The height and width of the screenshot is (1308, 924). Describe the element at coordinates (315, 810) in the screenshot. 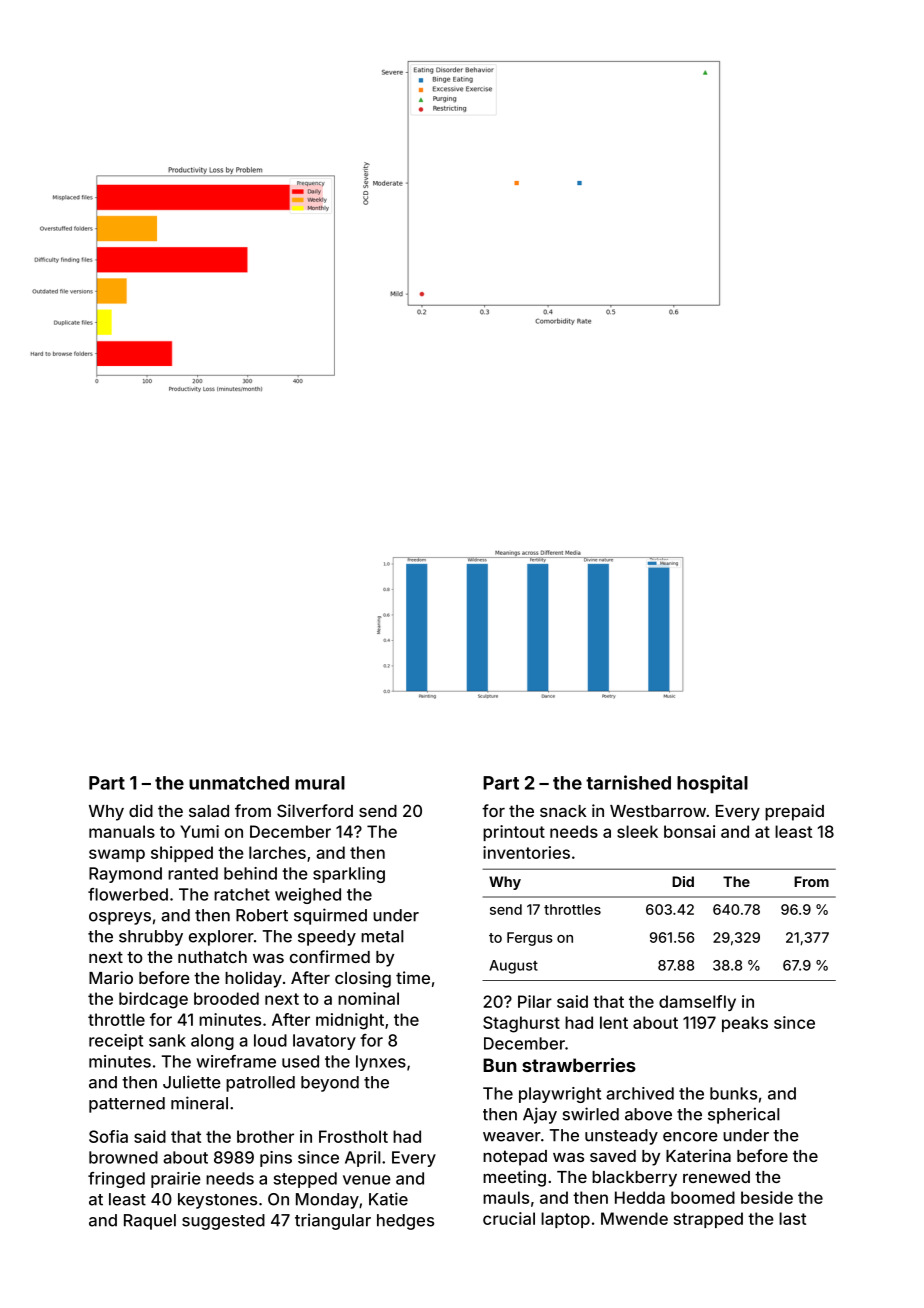

I see `Silverford` at that location.
